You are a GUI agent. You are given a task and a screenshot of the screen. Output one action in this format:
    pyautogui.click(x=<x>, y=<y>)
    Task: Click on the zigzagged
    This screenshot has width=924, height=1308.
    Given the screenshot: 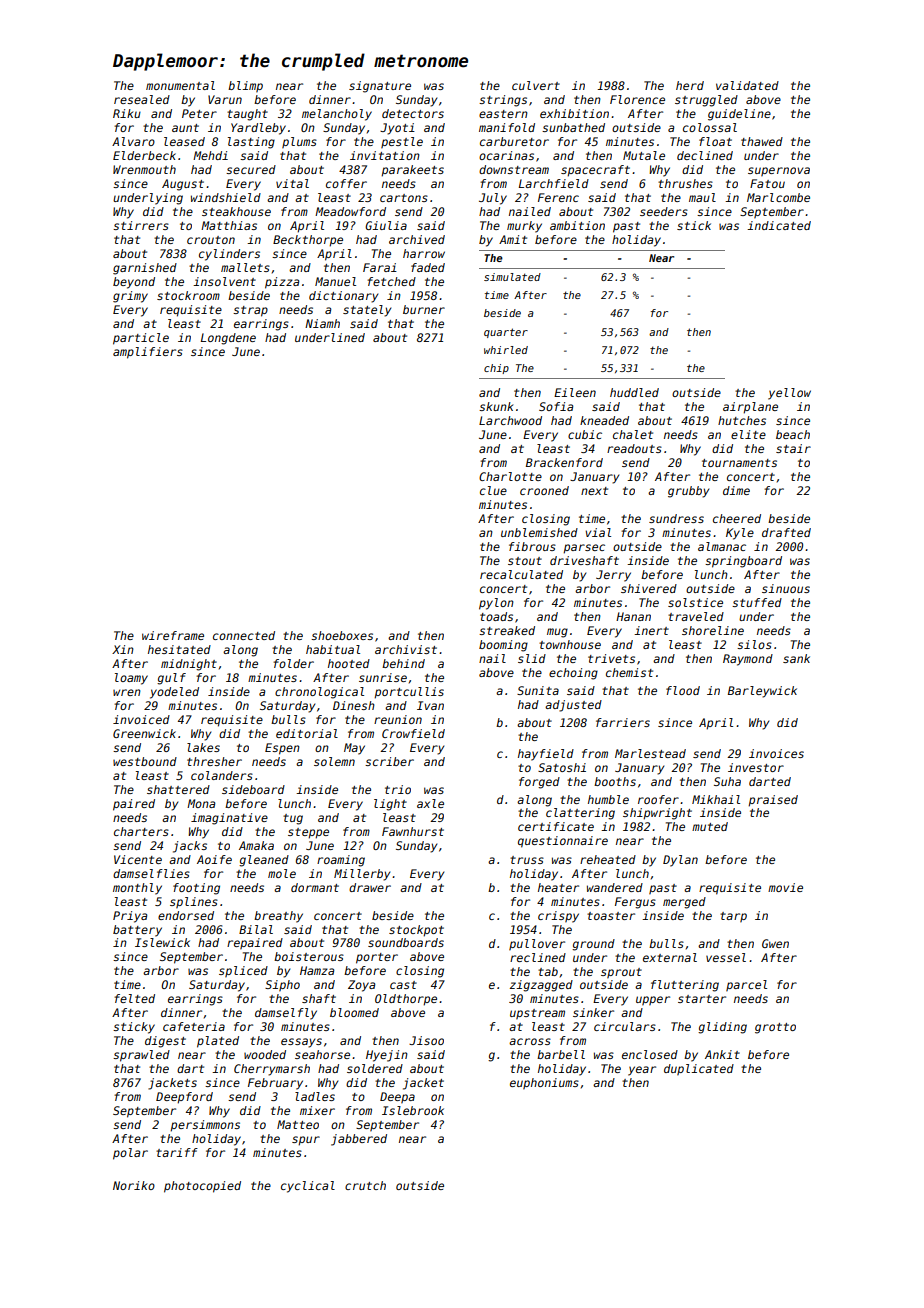 What is the action you would take?
    pyautogui.click(x=541, y=986)
